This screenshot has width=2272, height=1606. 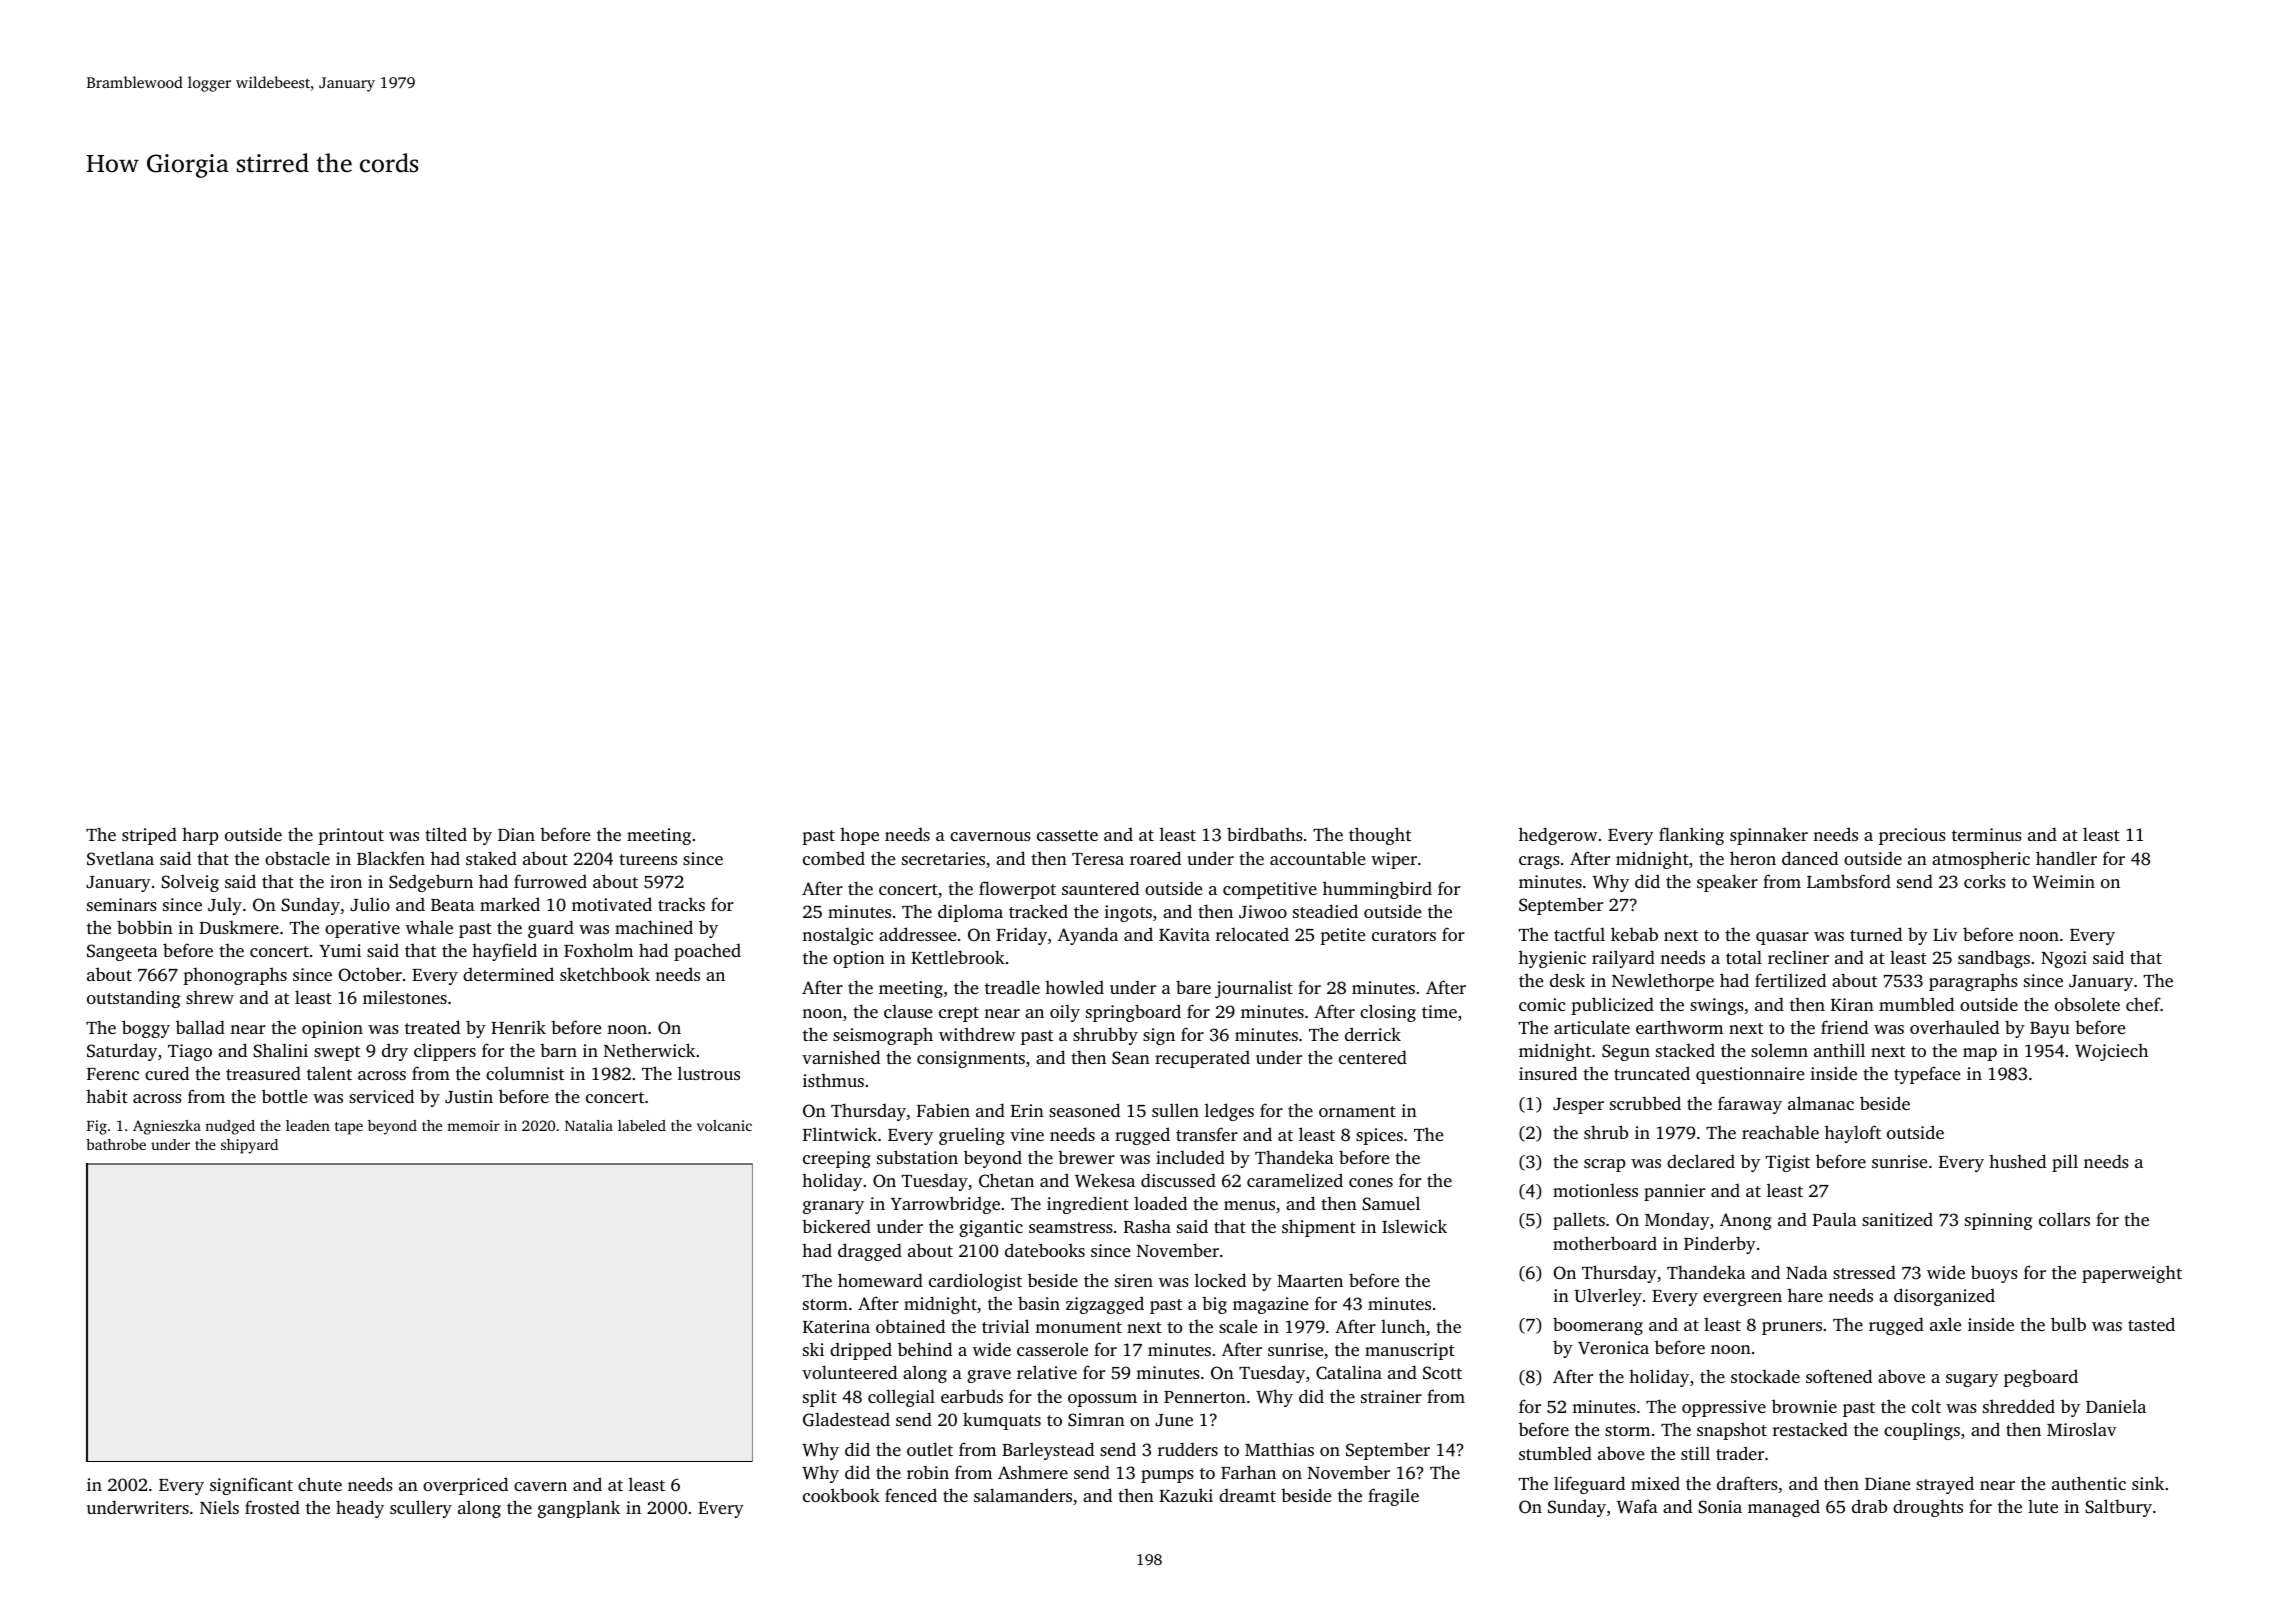 I want to click on tasted, so click(x=2151, y=1324).
